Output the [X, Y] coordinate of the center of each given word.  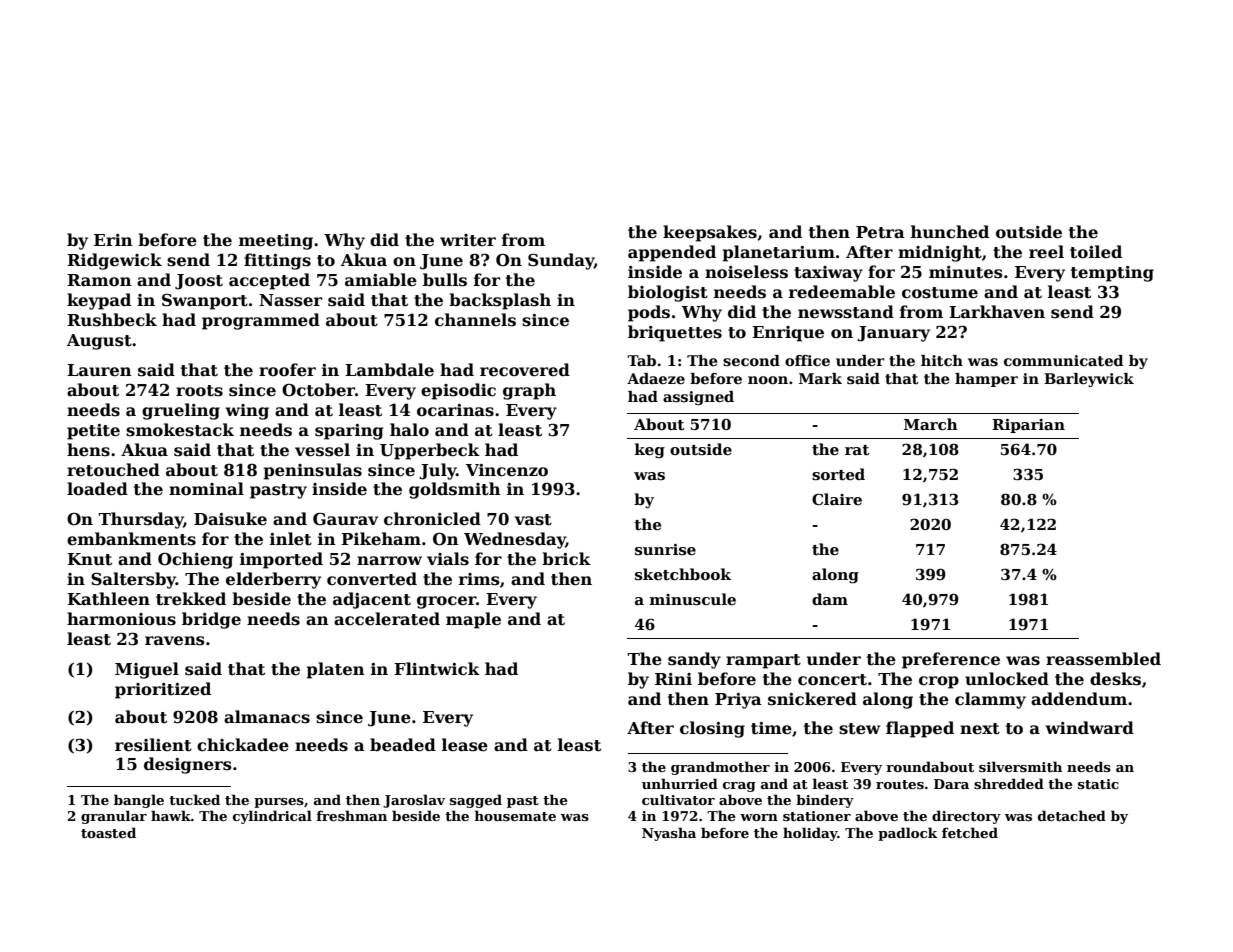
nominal [206, 488]
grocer [446, 602]
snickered [812, 699]
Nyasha [669, 834]
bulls [445, 280]
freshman [351, 815]
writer [468, 240]
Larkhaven [997, 312]
